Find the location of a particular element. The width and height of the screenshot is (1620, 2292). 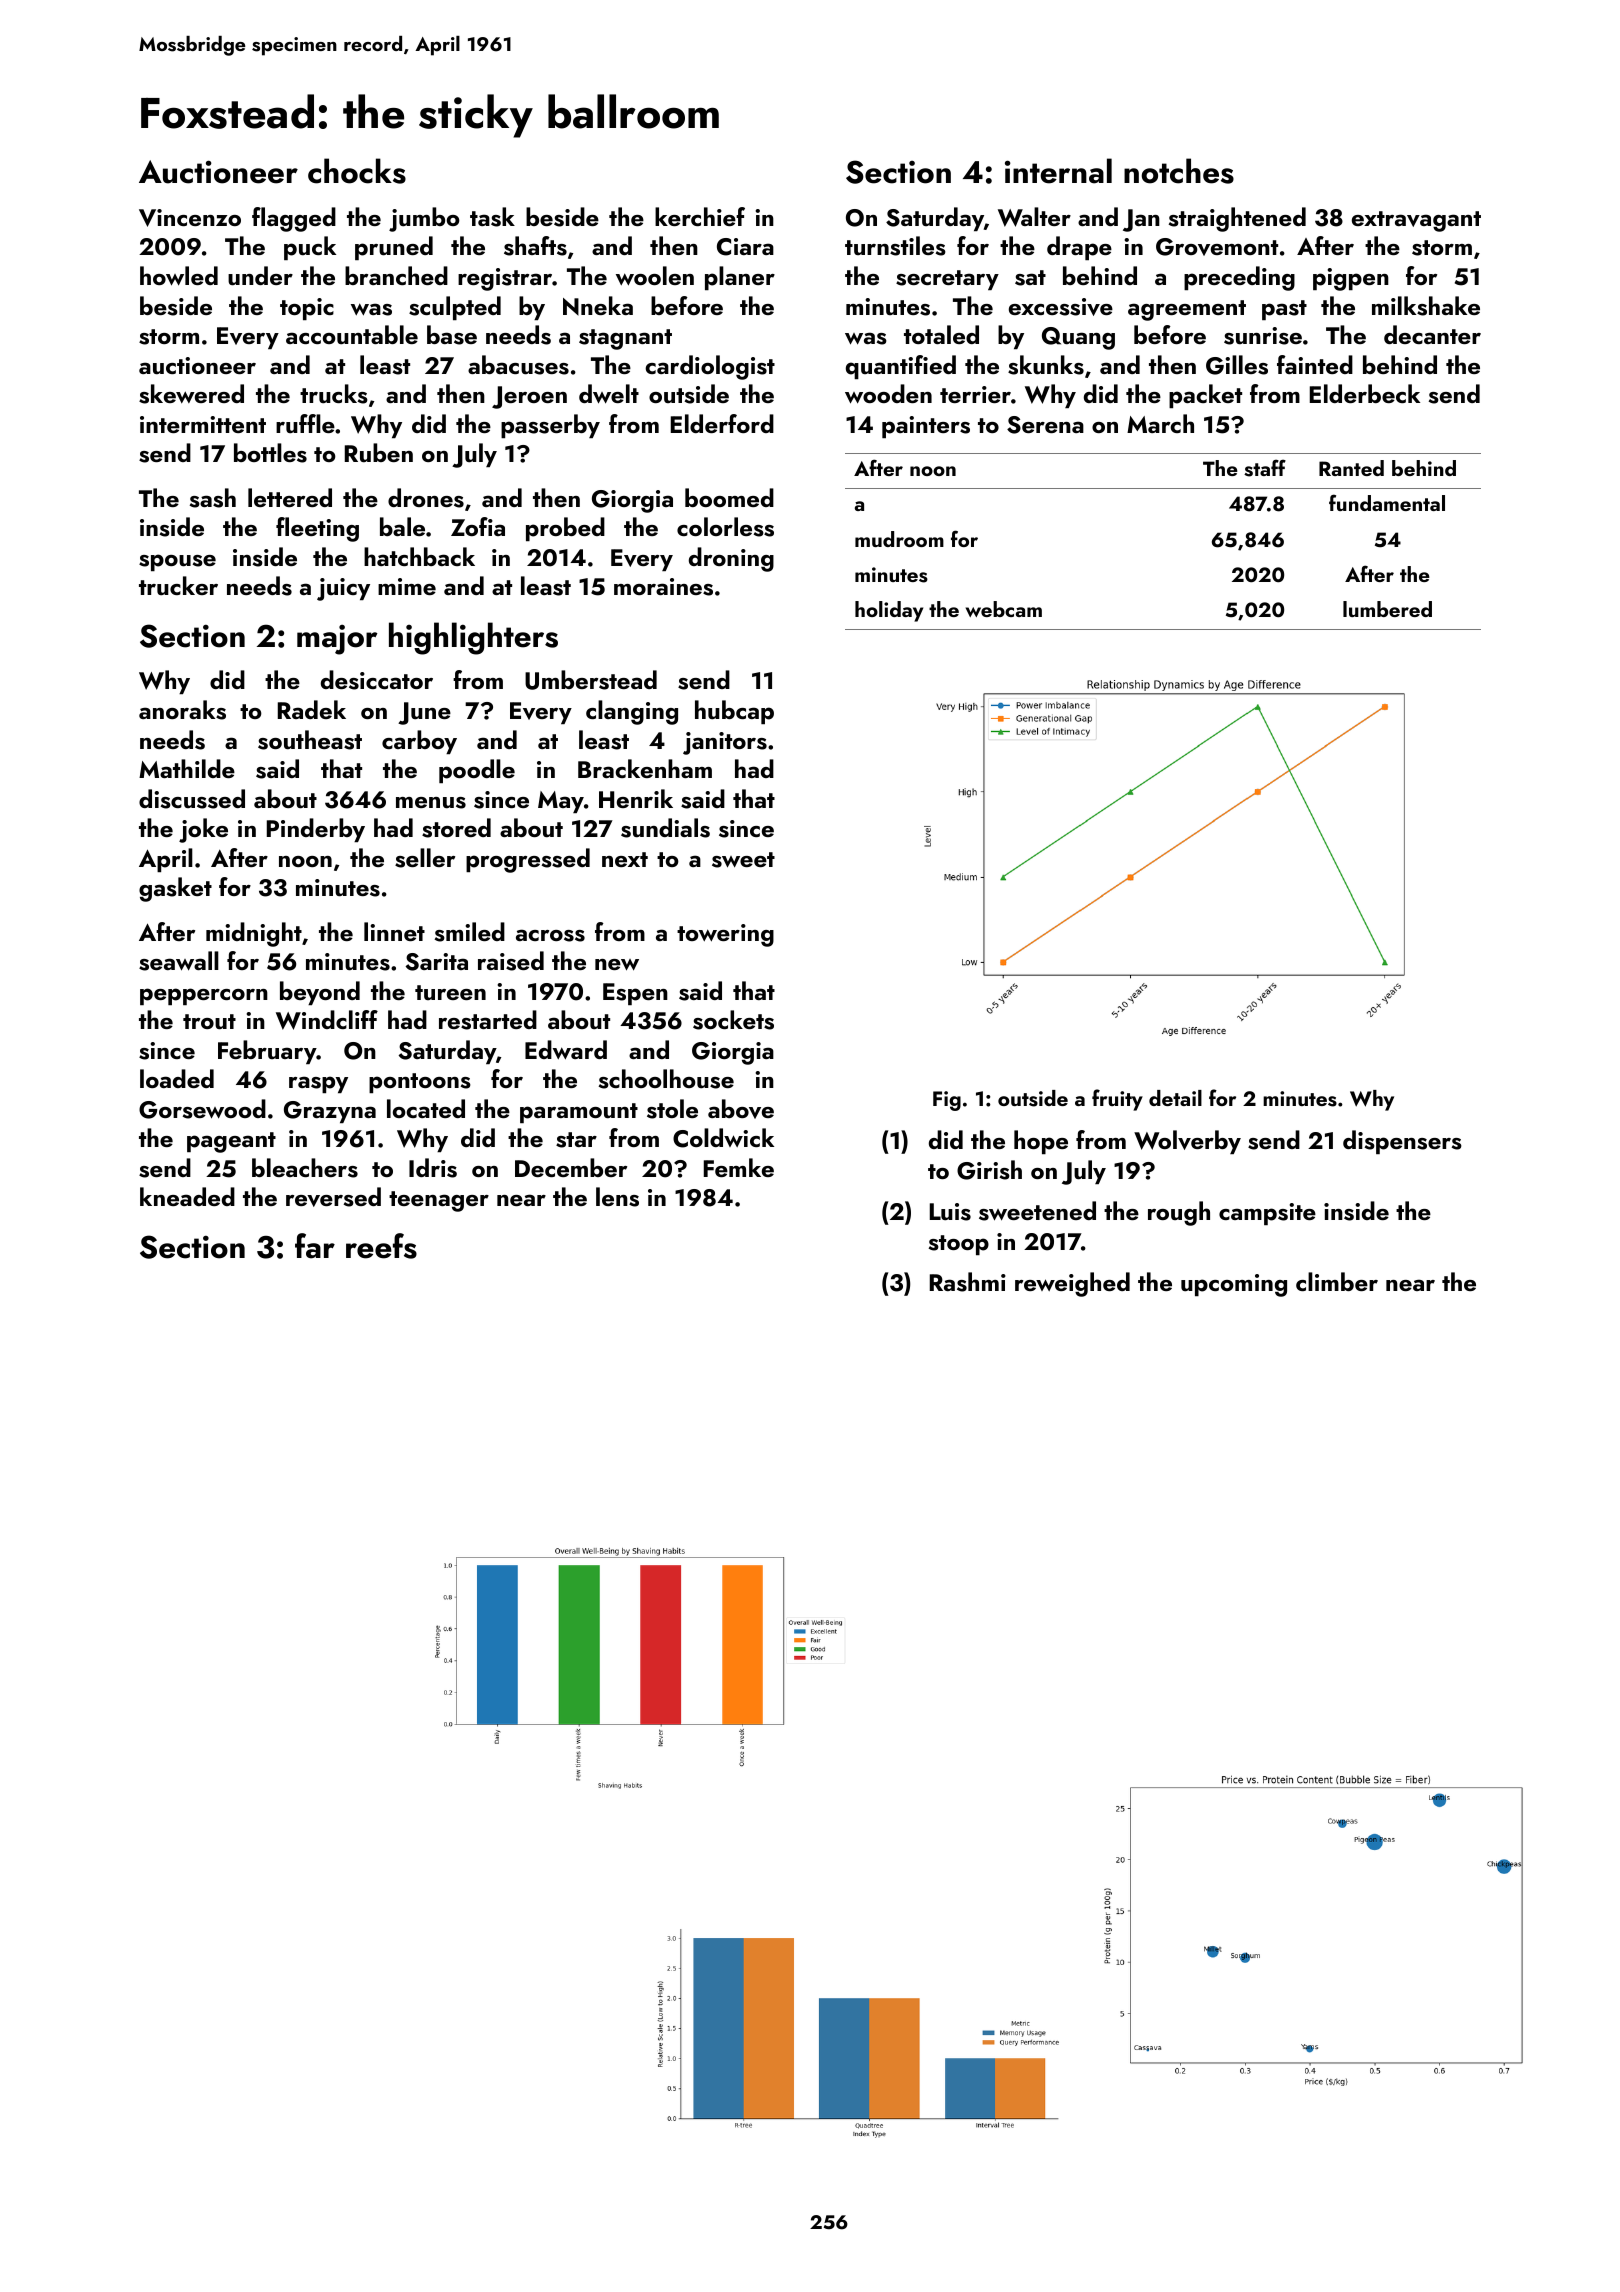

extravagant is located at coordinates (1416, 221).
